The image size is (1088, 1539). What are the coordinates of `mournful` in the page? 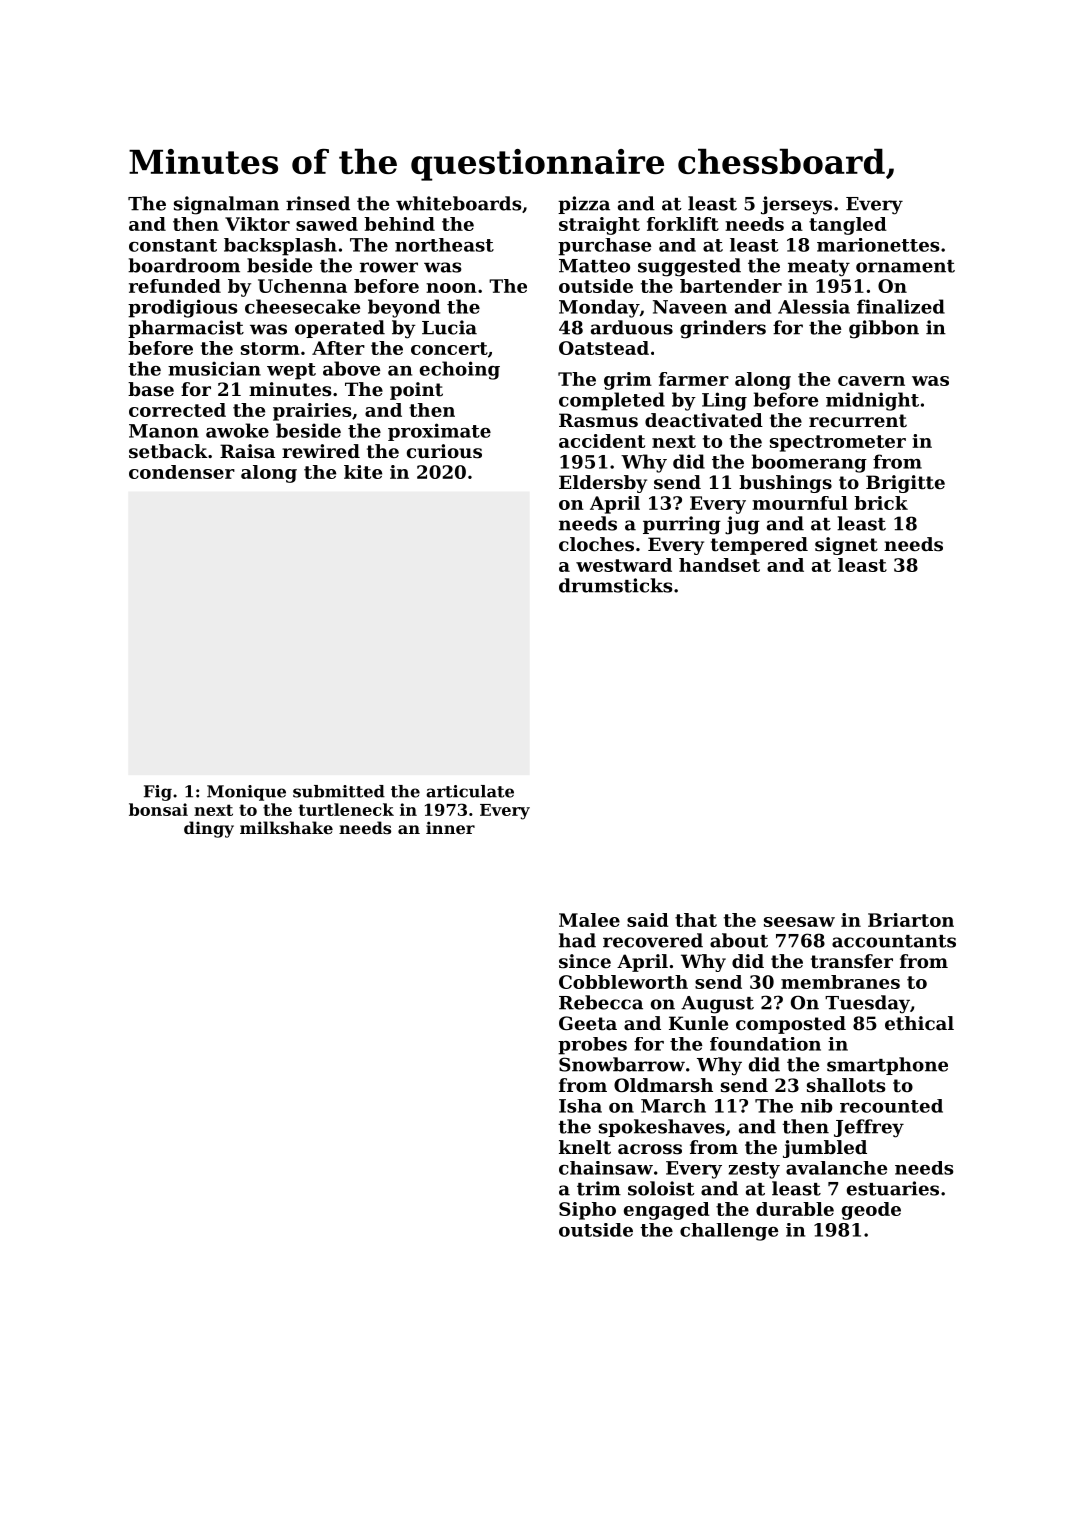 It's located at (800, 503).
